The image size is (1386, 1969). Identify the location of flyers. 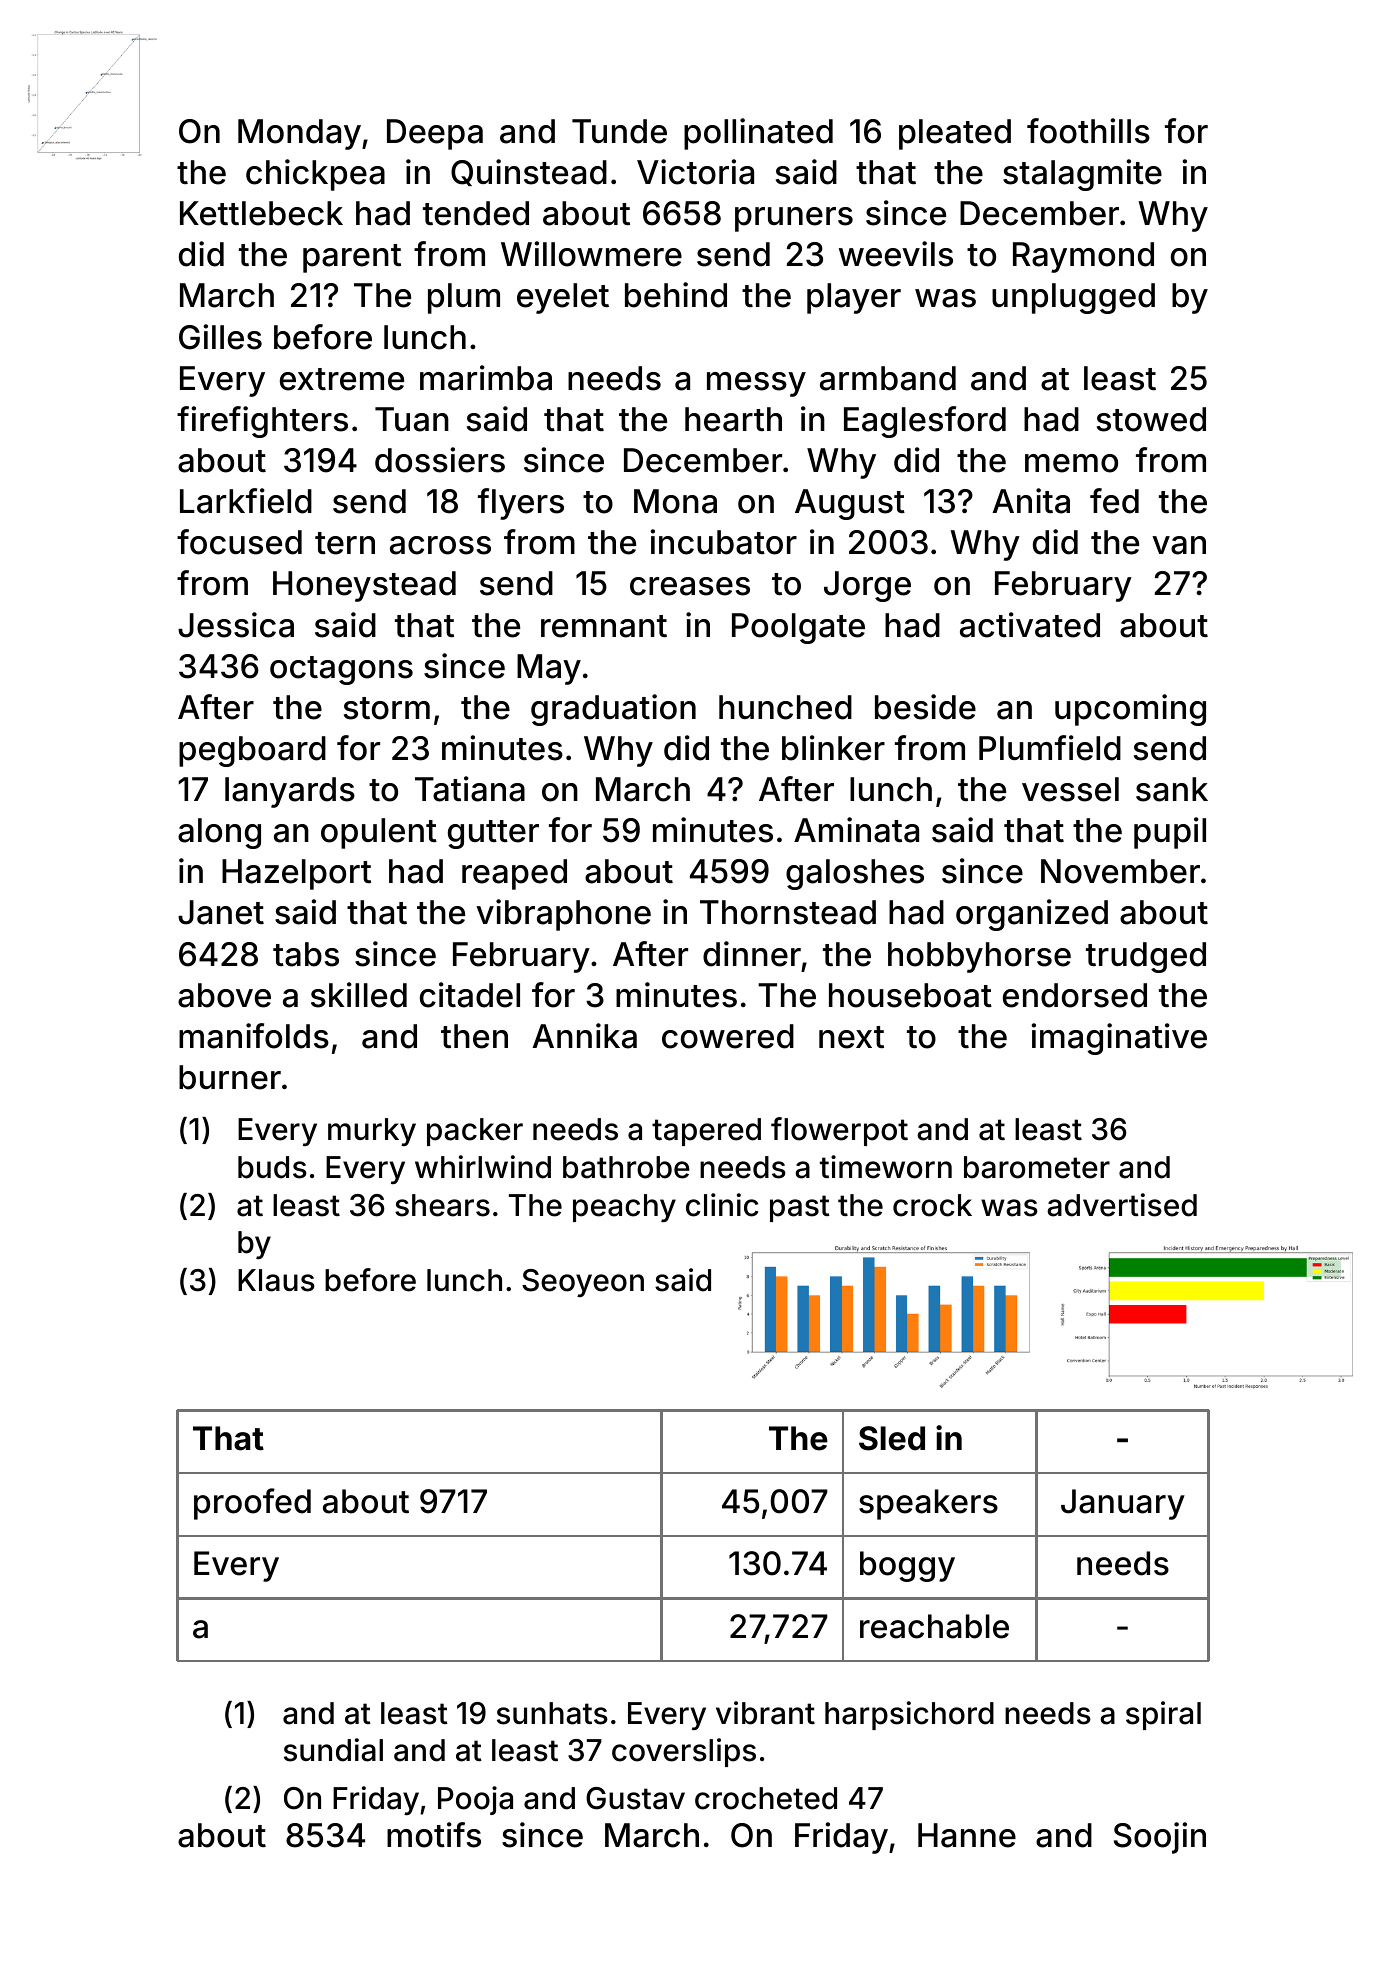
(521, 504).
